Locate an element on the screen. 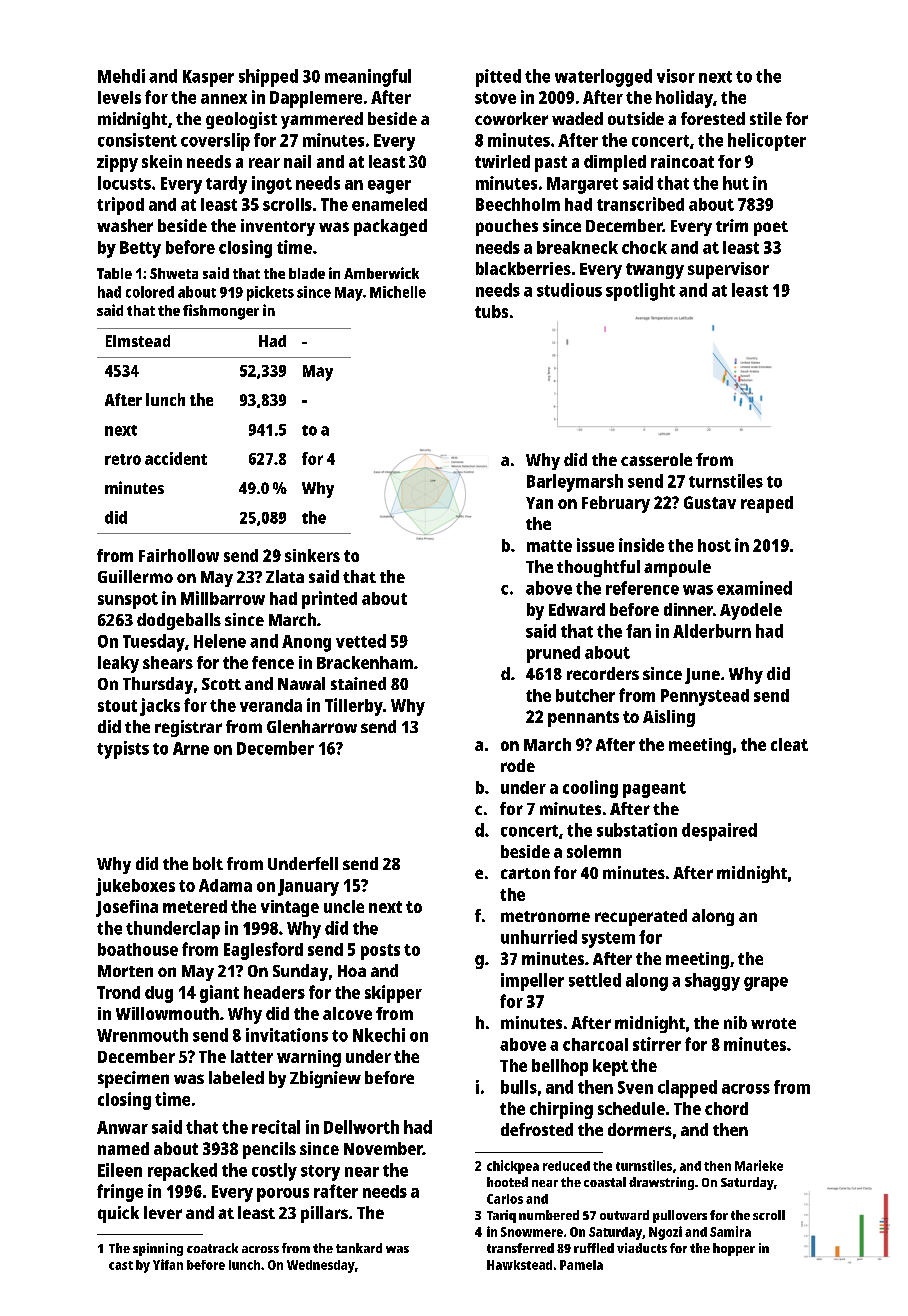 Image resolution: width=908 pixels, height=1316 pixels. pitted is located at coordinates (498, 78).
